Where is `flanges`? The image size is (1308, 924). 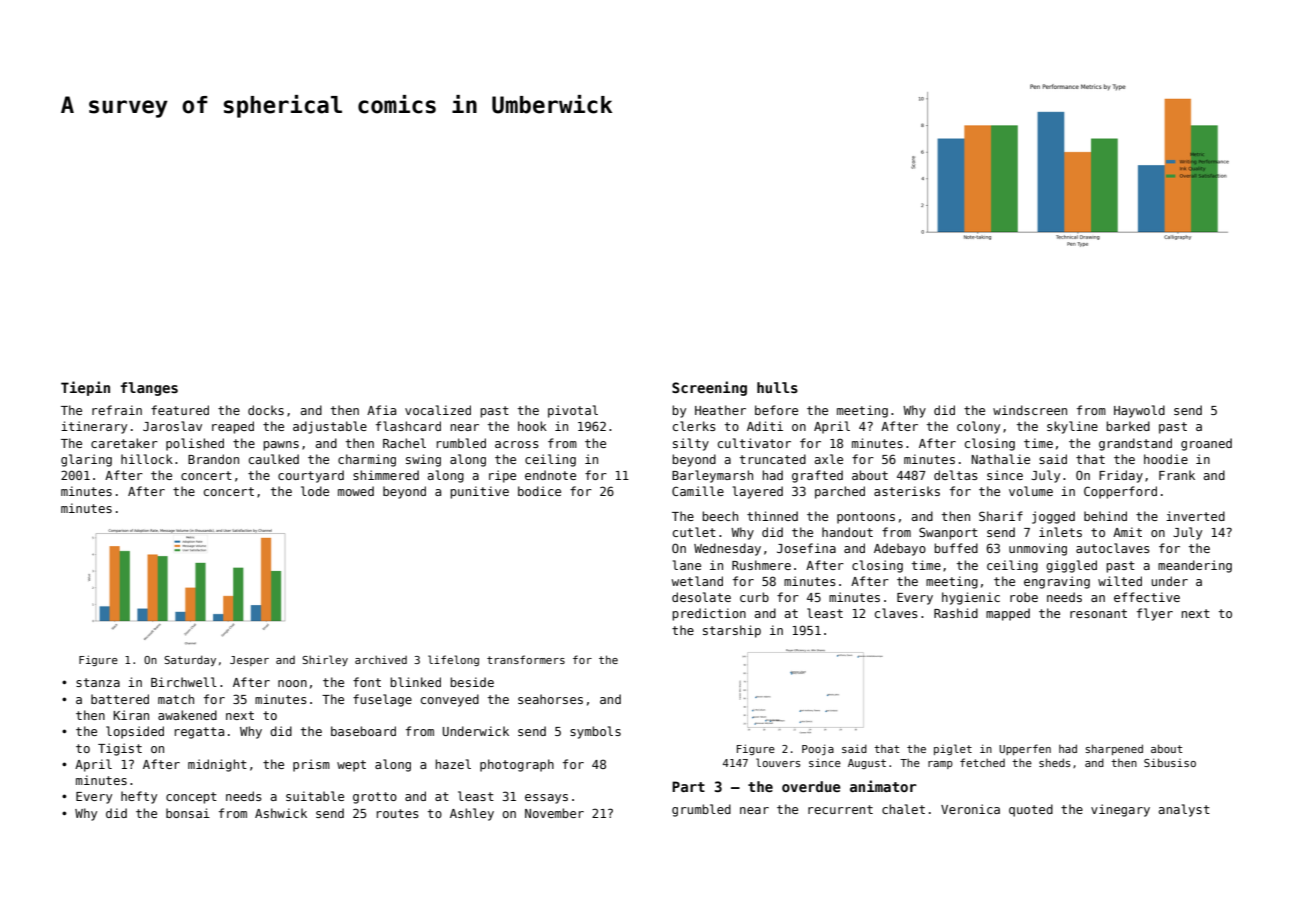
flanges is located at coordinates (149, 389).
